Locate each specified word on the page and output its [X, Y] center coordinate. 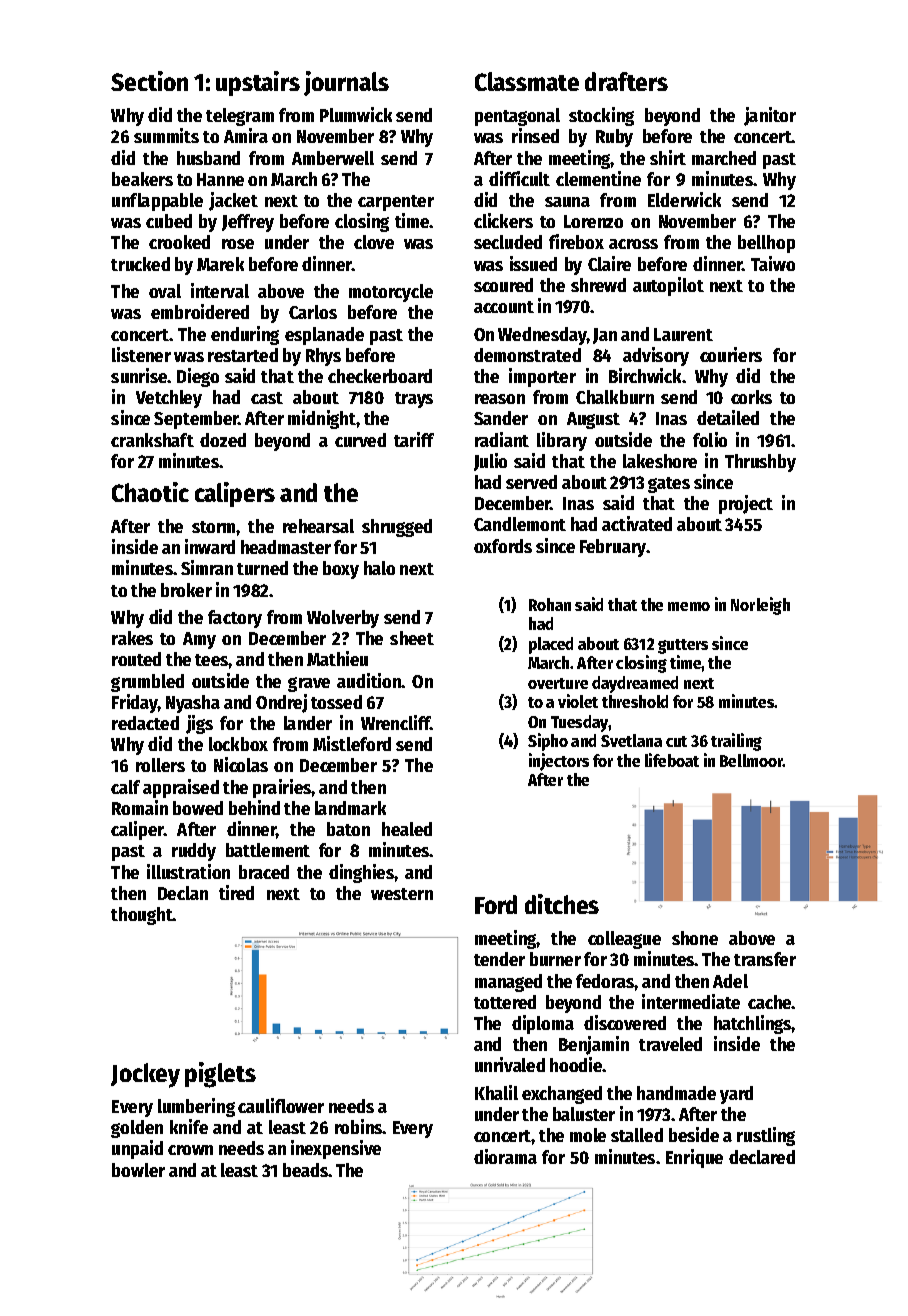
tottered [505, 1002]
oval [165, 291]
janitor [770, 116]
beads [306, 1170]
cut [676, 741]
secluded [508, 242]
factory [235, 619]
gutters [683, 646]
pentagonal [517, 117]
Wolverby [343, 619]
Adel [730, 981]
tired [236, 892]
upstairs [258, 83]
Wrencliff [396, 722]
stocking [601, 116]
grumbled [147, 683]
